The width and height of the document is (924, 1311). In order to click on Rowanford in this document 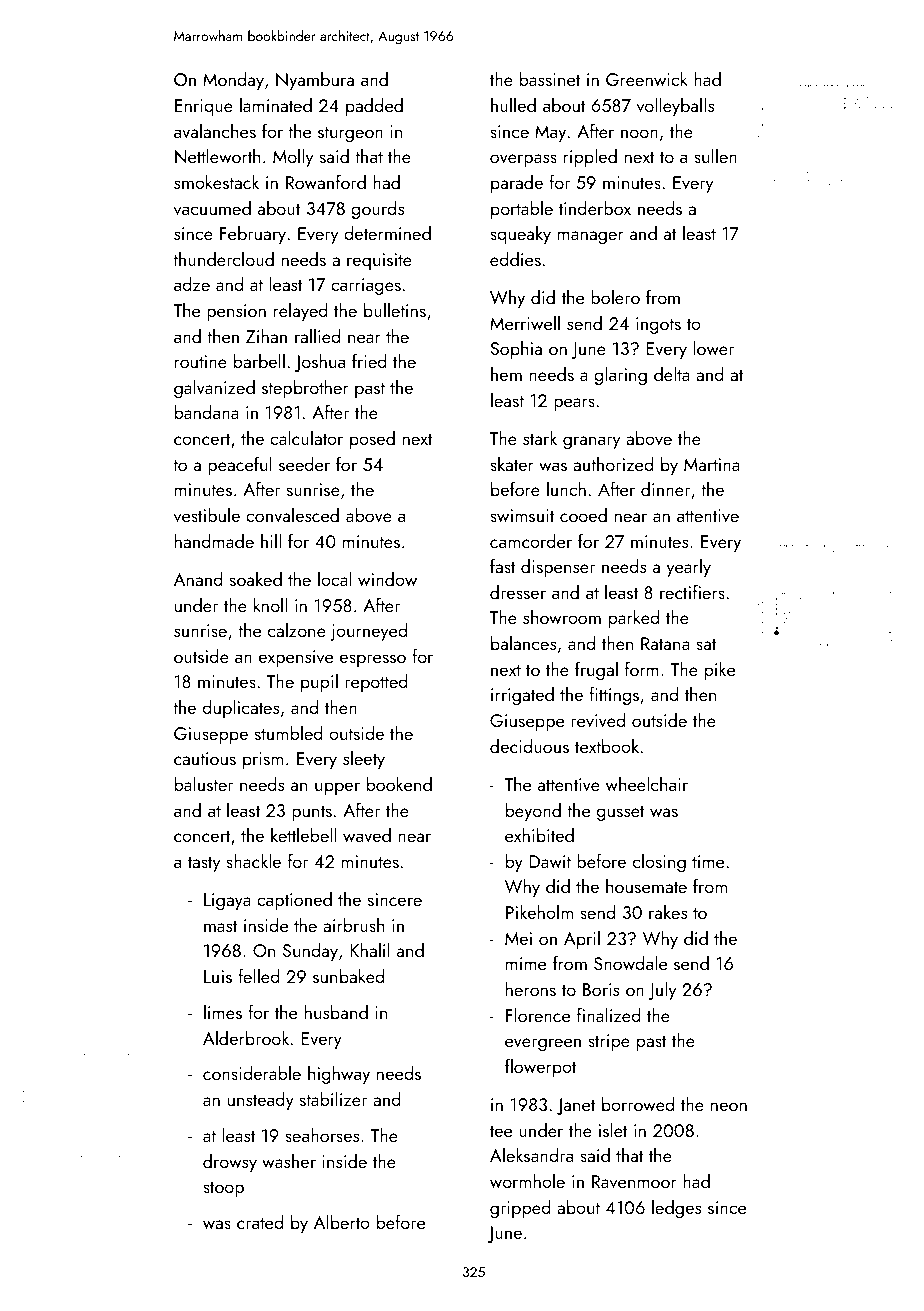, I will do `click(326, 181)`.
